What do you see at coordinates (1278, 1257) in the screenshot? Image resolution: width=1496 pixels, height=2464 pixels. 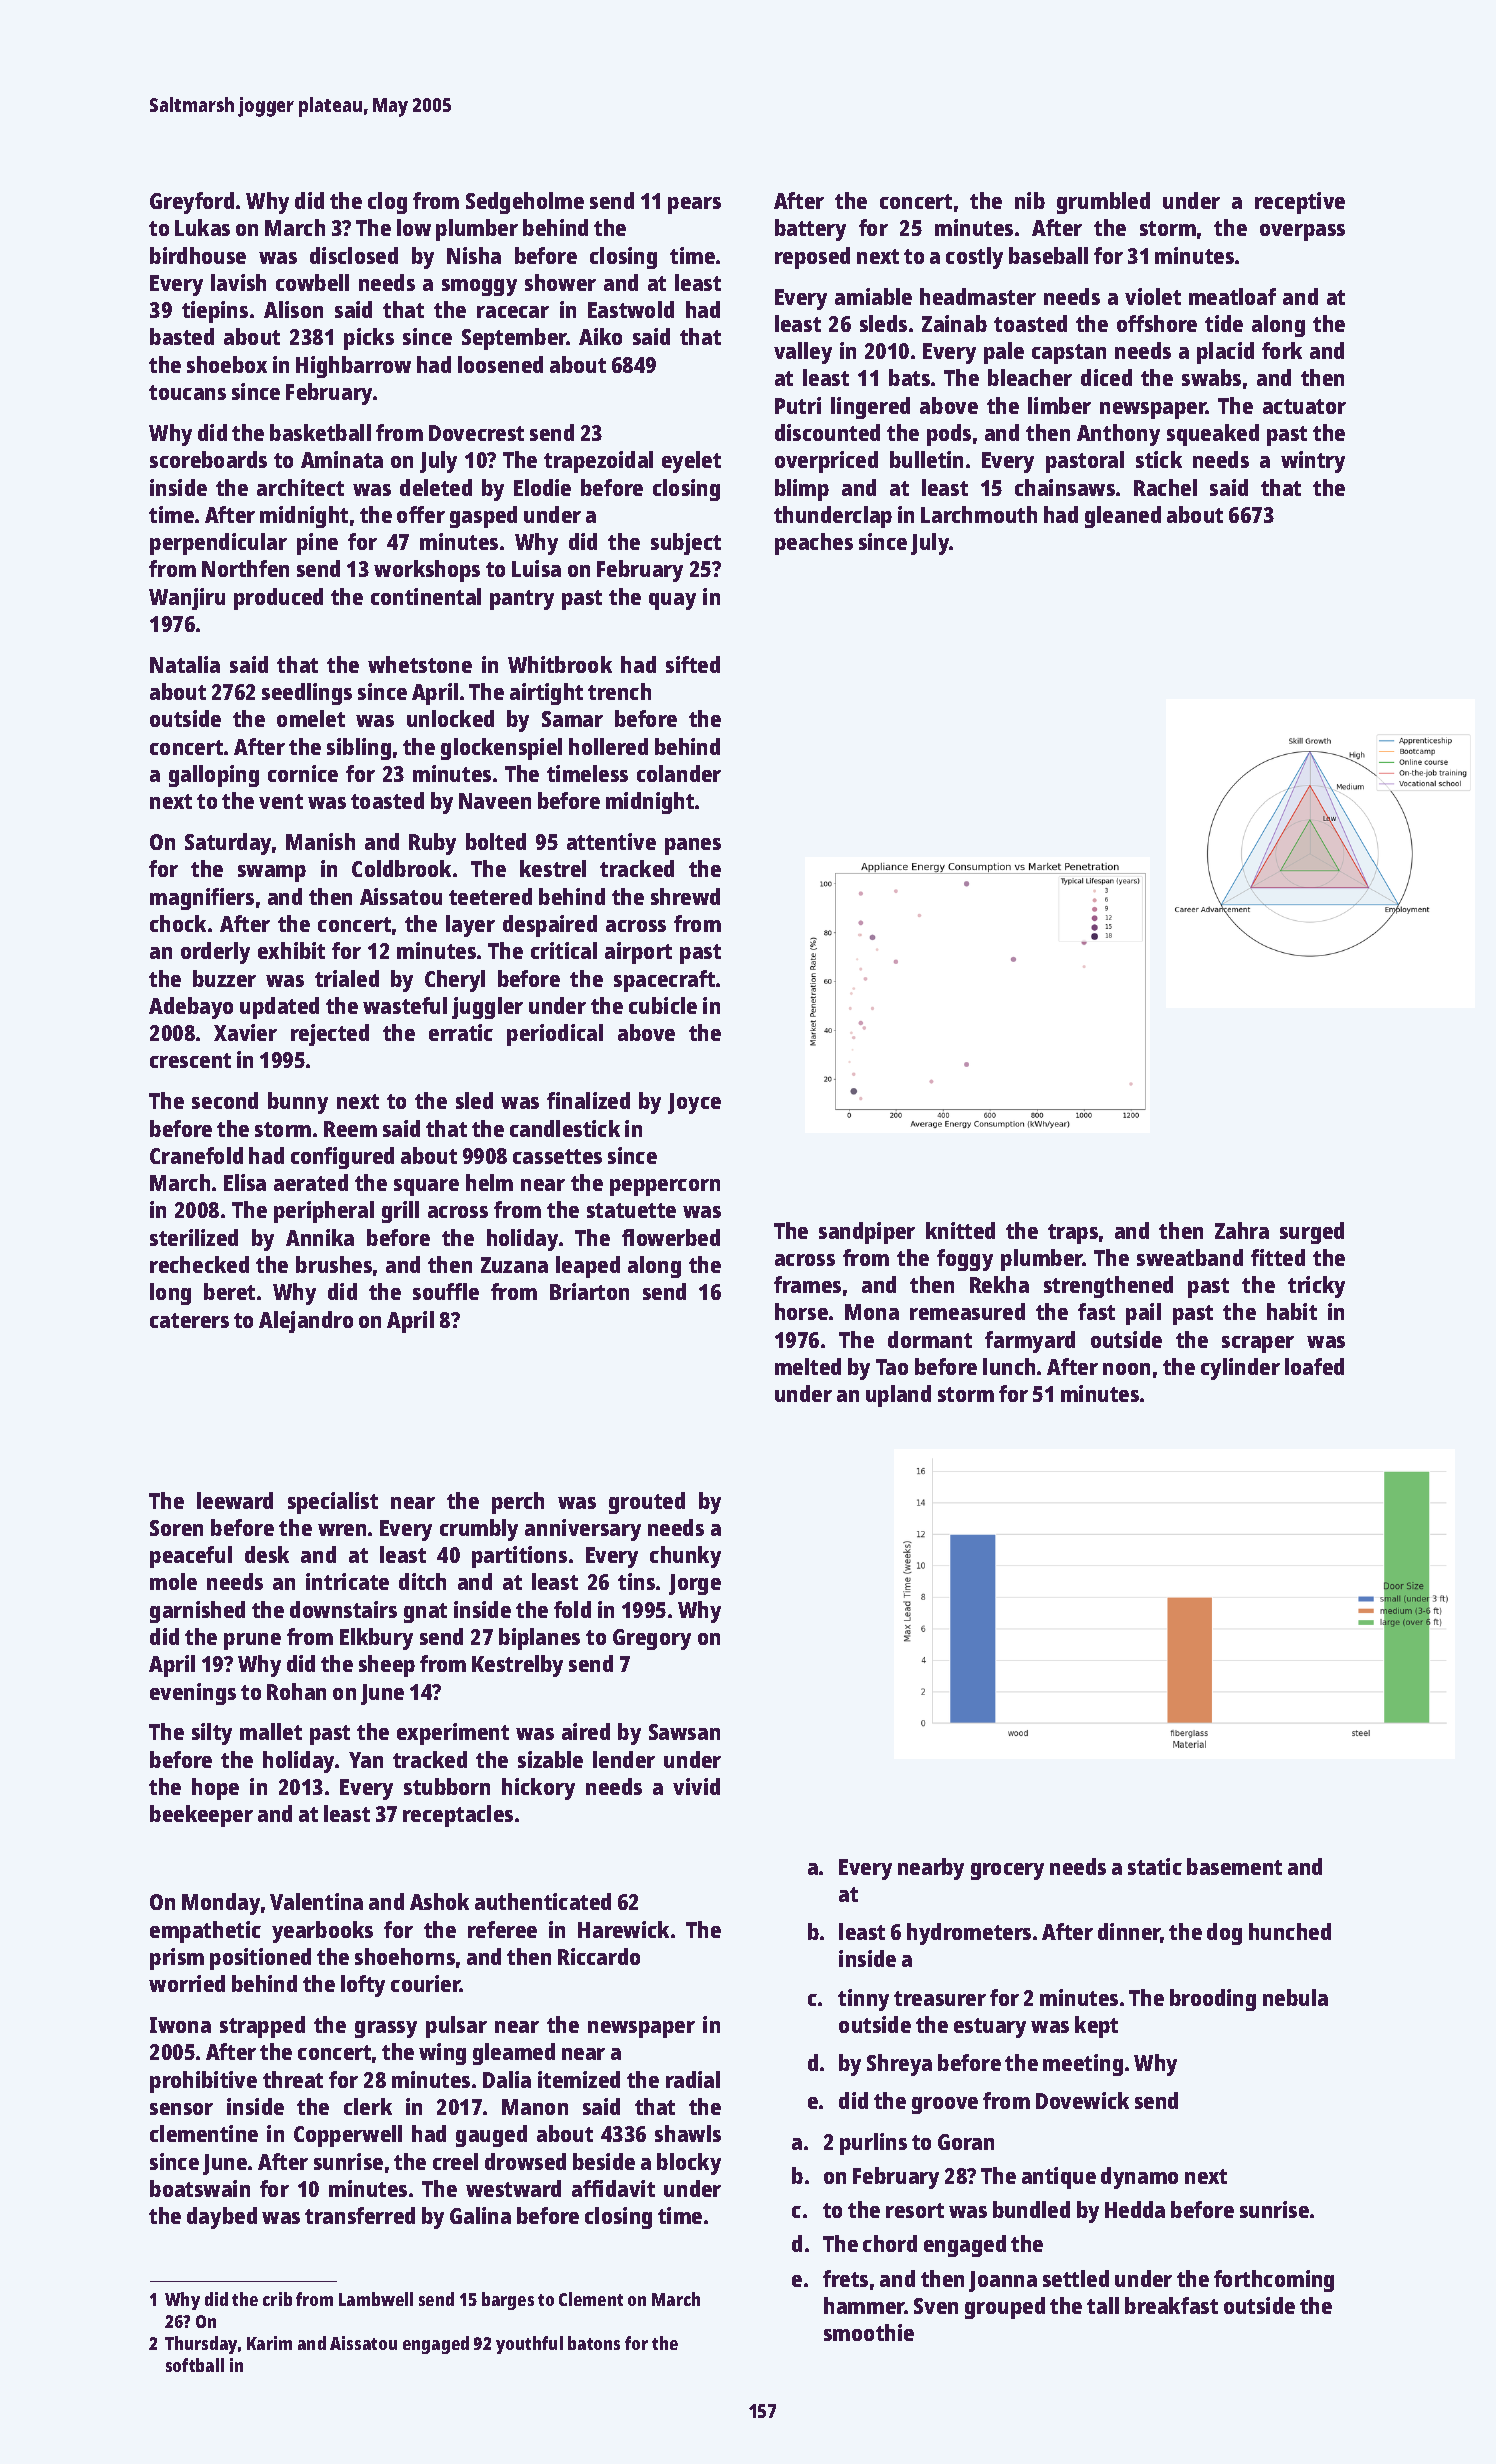 I see `fitted` at bounding box center [1278, 1257].
